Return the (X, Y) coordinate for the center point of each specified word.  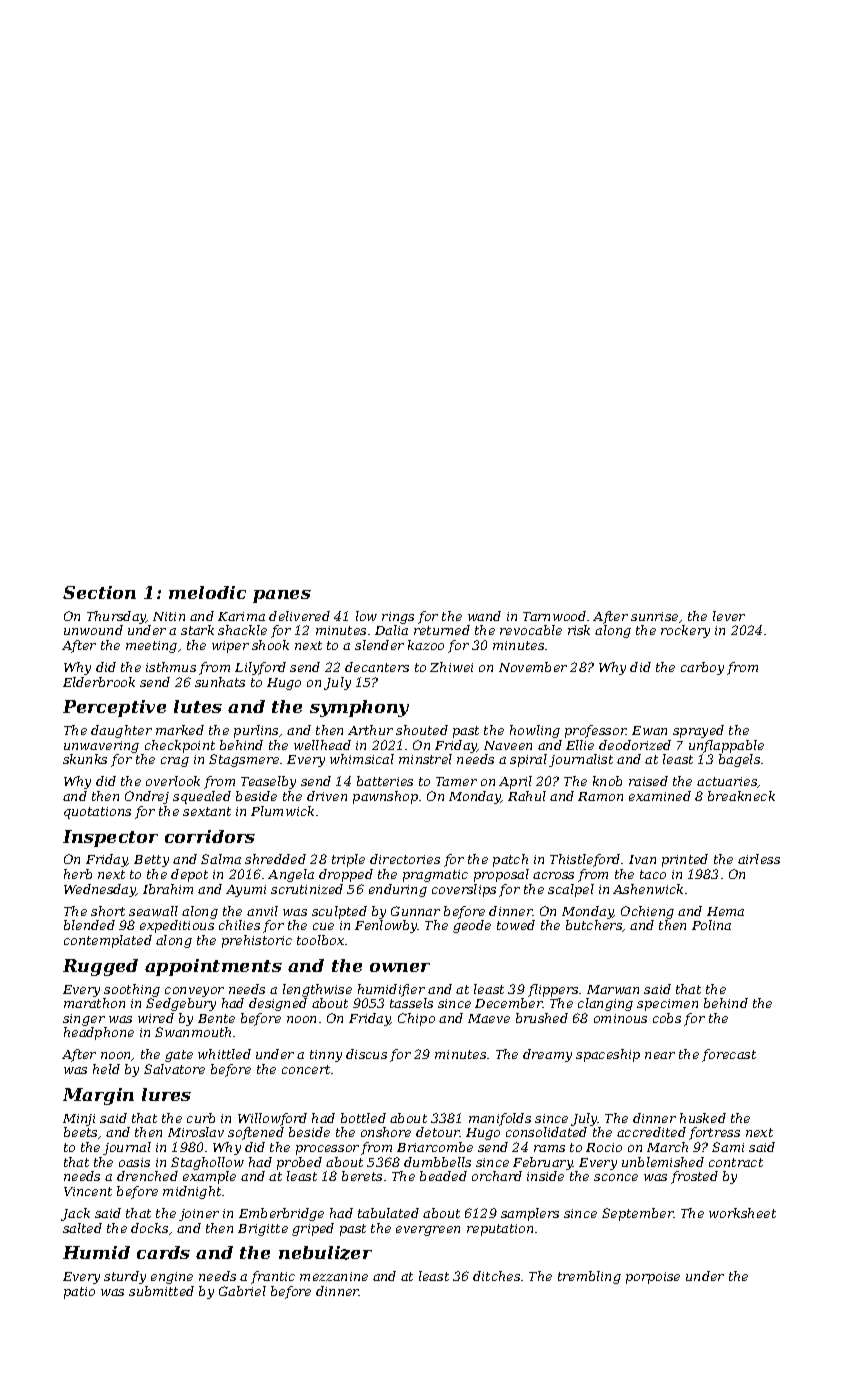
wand (484, 616)
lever (729, 616)
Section (99, 592)
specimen (667, 1005)
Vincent (88, 1191)
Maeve (489, 1018)
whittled (224, 1054)
